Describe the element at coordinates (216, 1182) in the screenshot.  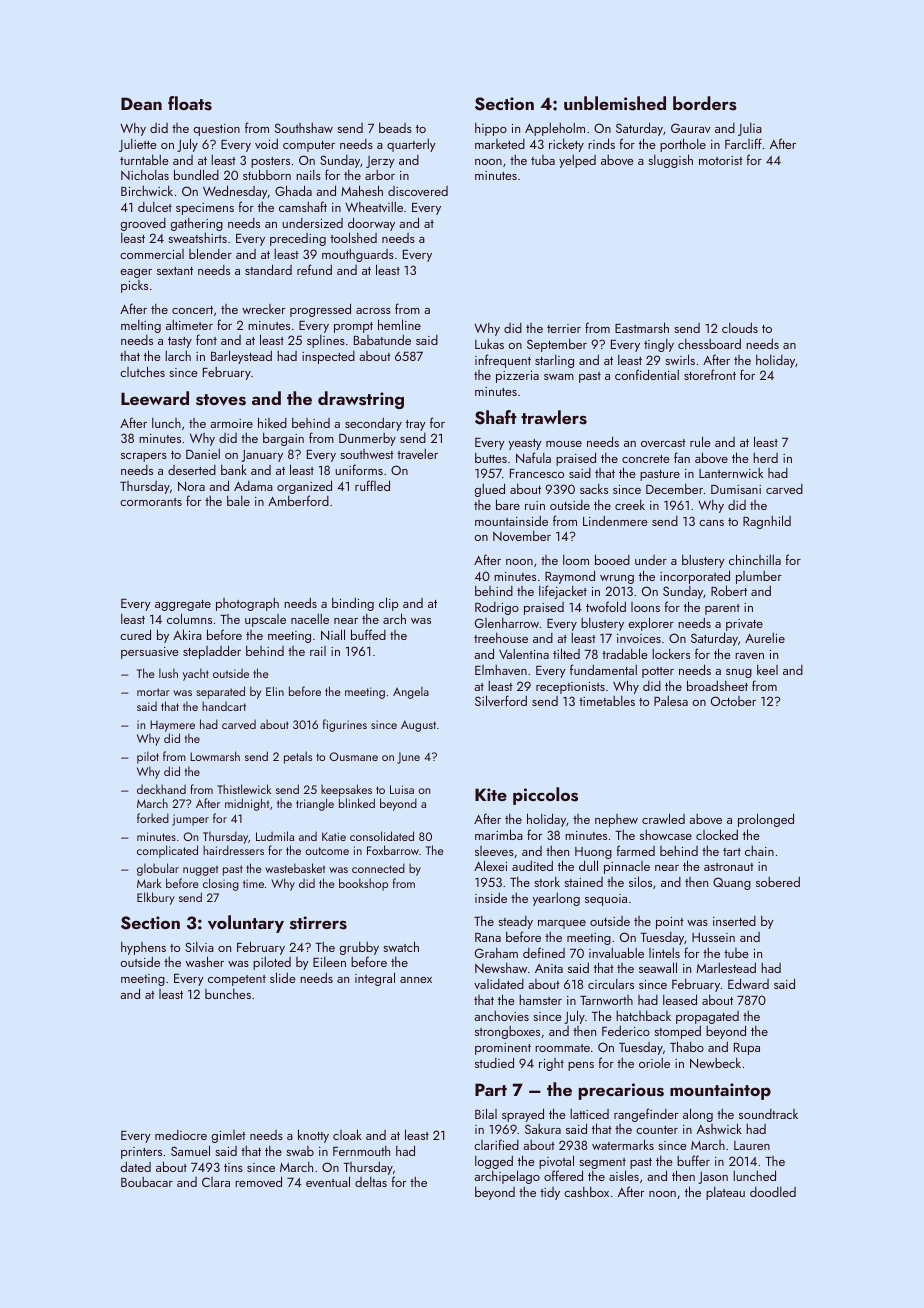
I see `Clara` at that location.
